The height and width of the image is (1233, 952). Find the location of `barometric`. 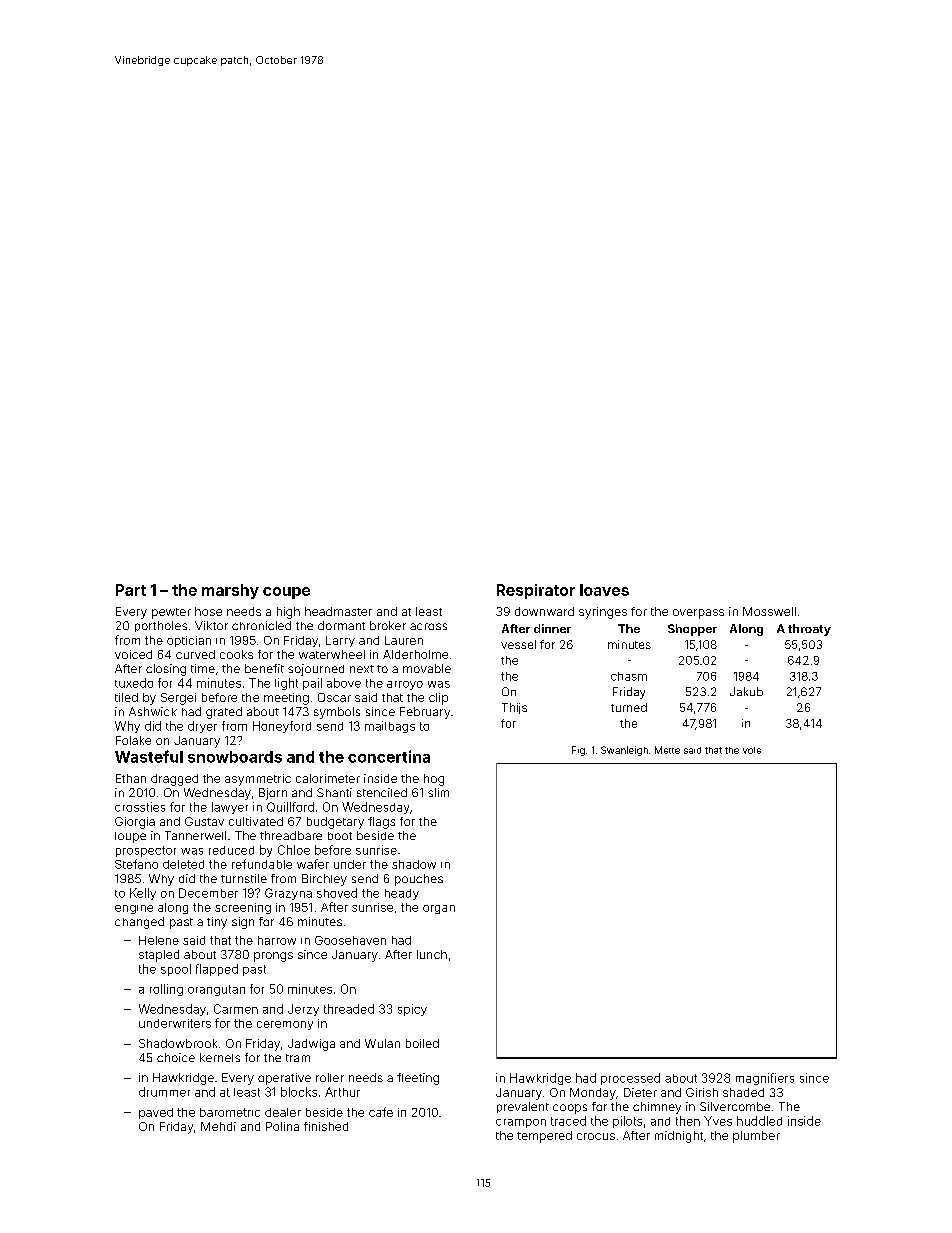

barometric is located at coordinates (230, 1112).
